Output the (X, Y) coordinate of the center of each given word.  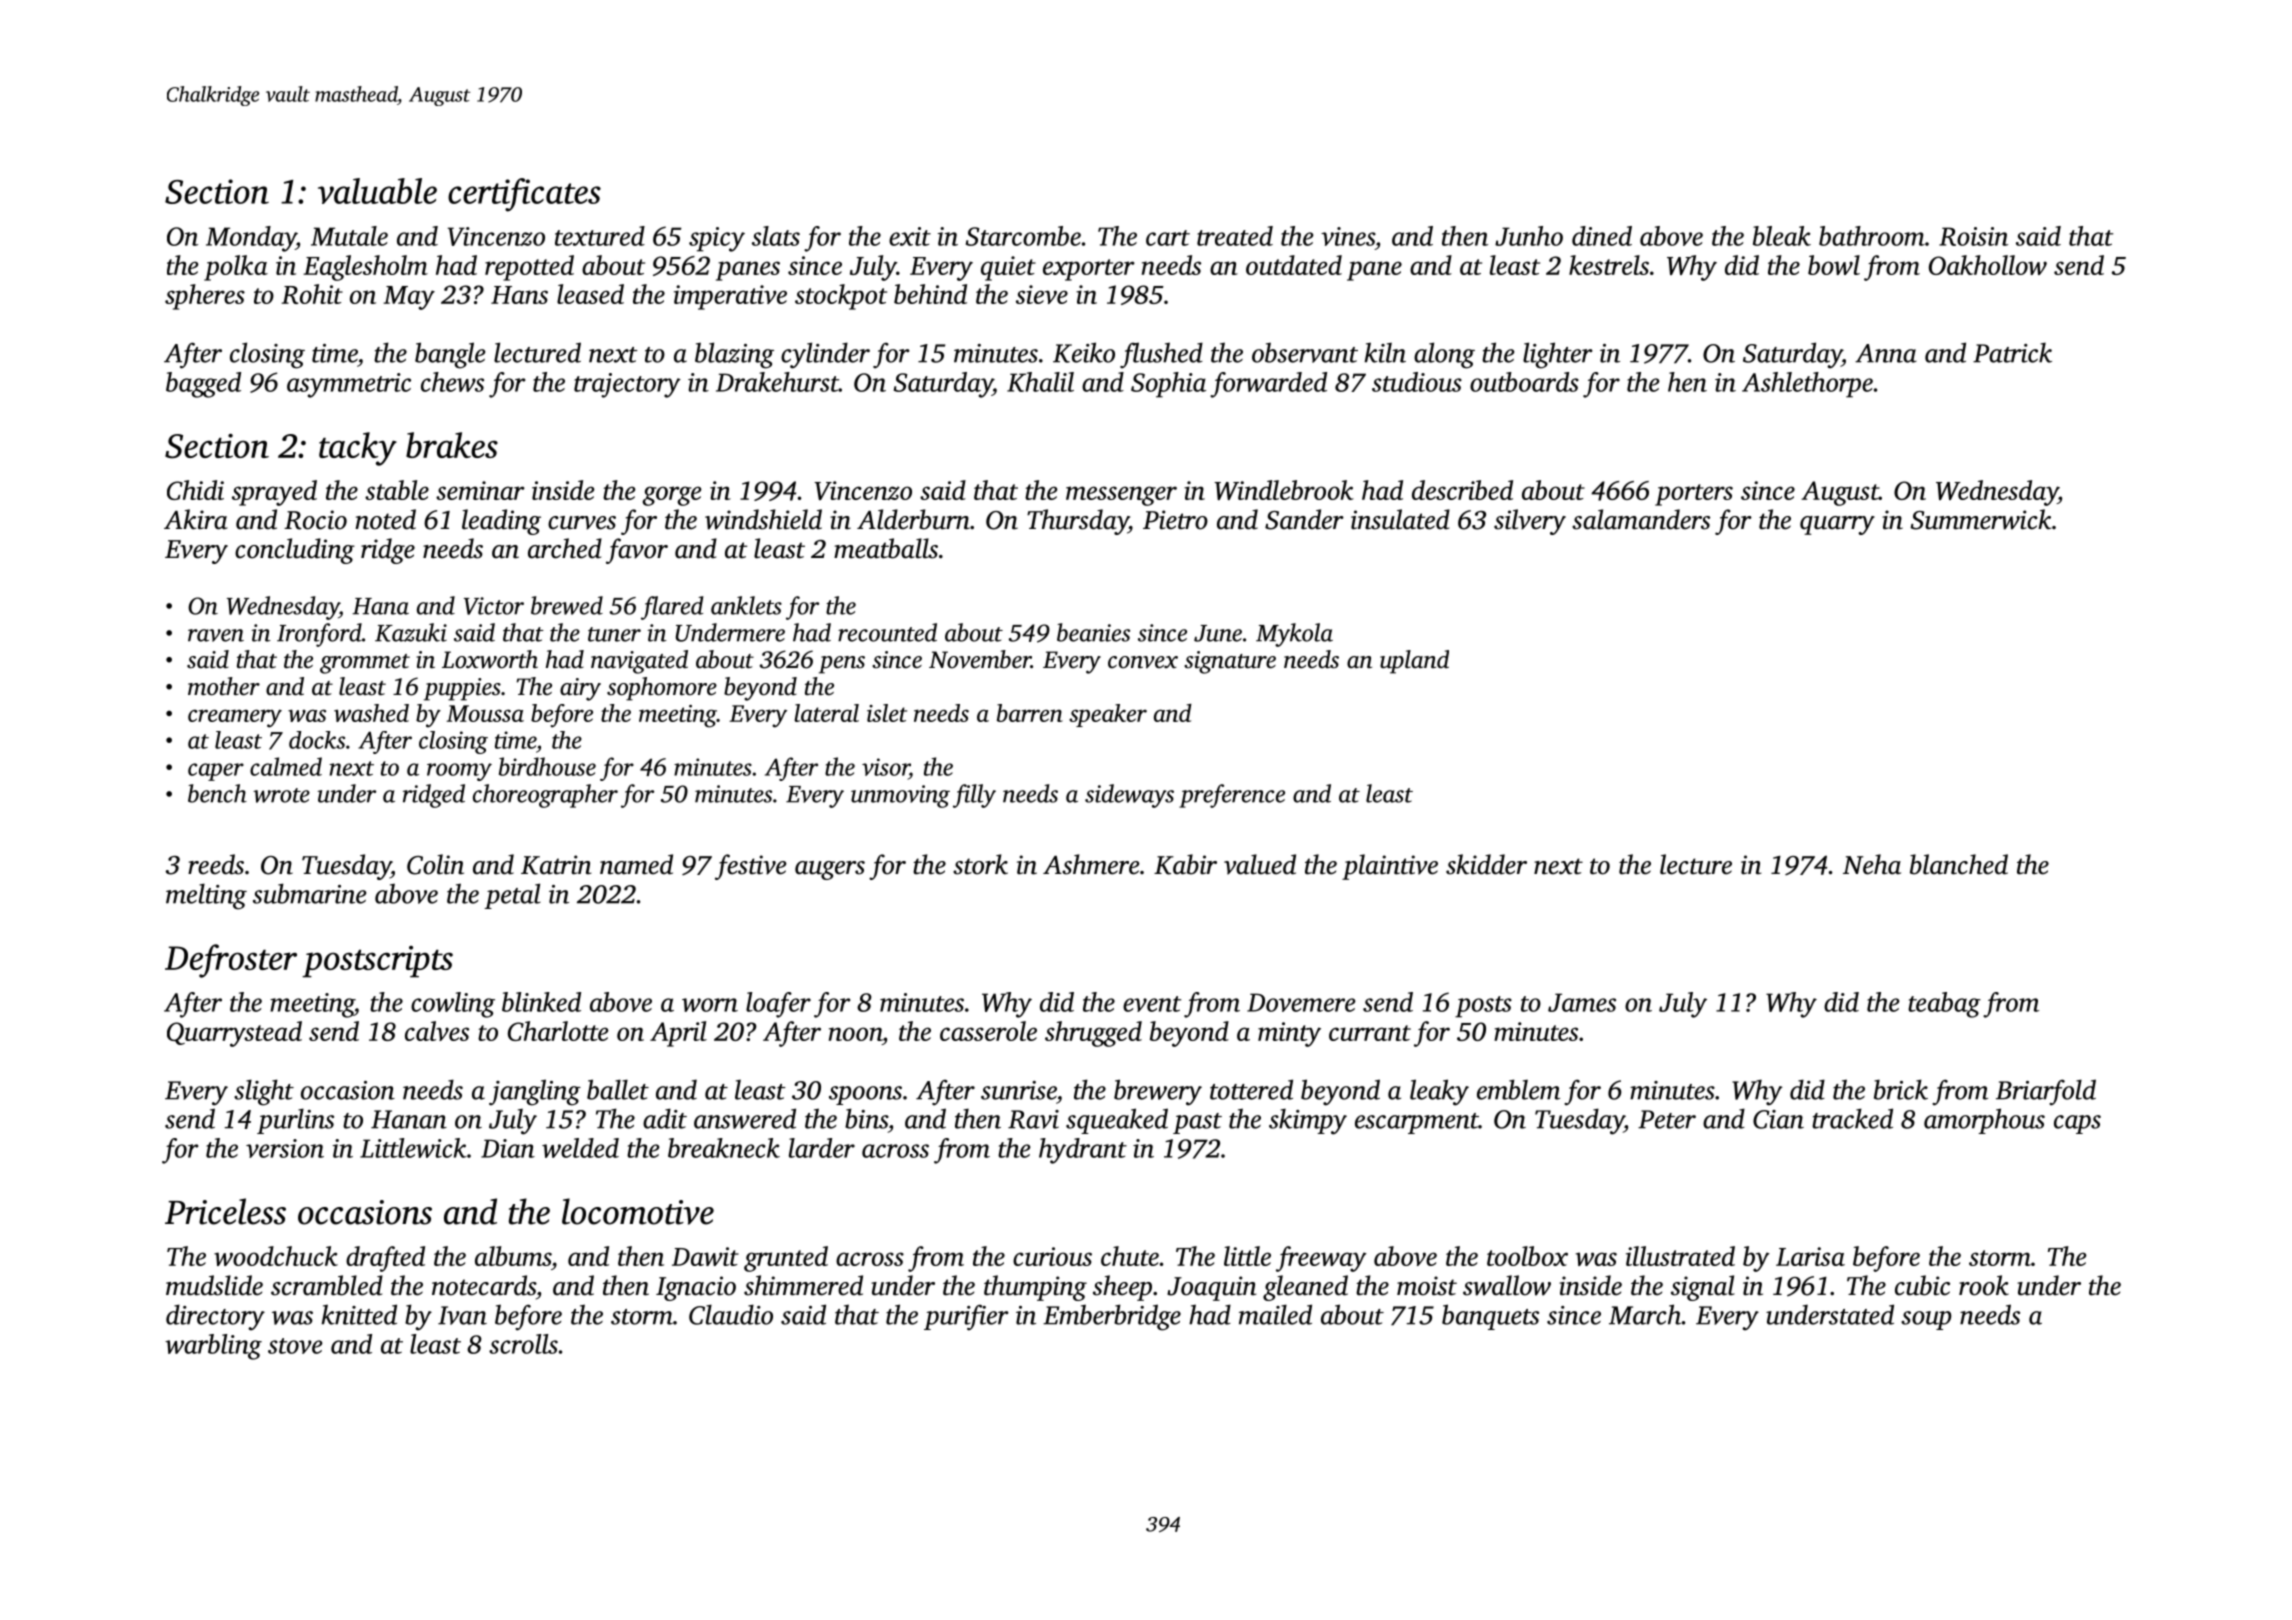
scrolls (523, 1344)
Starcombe (1023, 236)
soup (1926, 1320)
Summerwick (1980, 519)
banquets (1490, 1317)
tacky (358, 449)
